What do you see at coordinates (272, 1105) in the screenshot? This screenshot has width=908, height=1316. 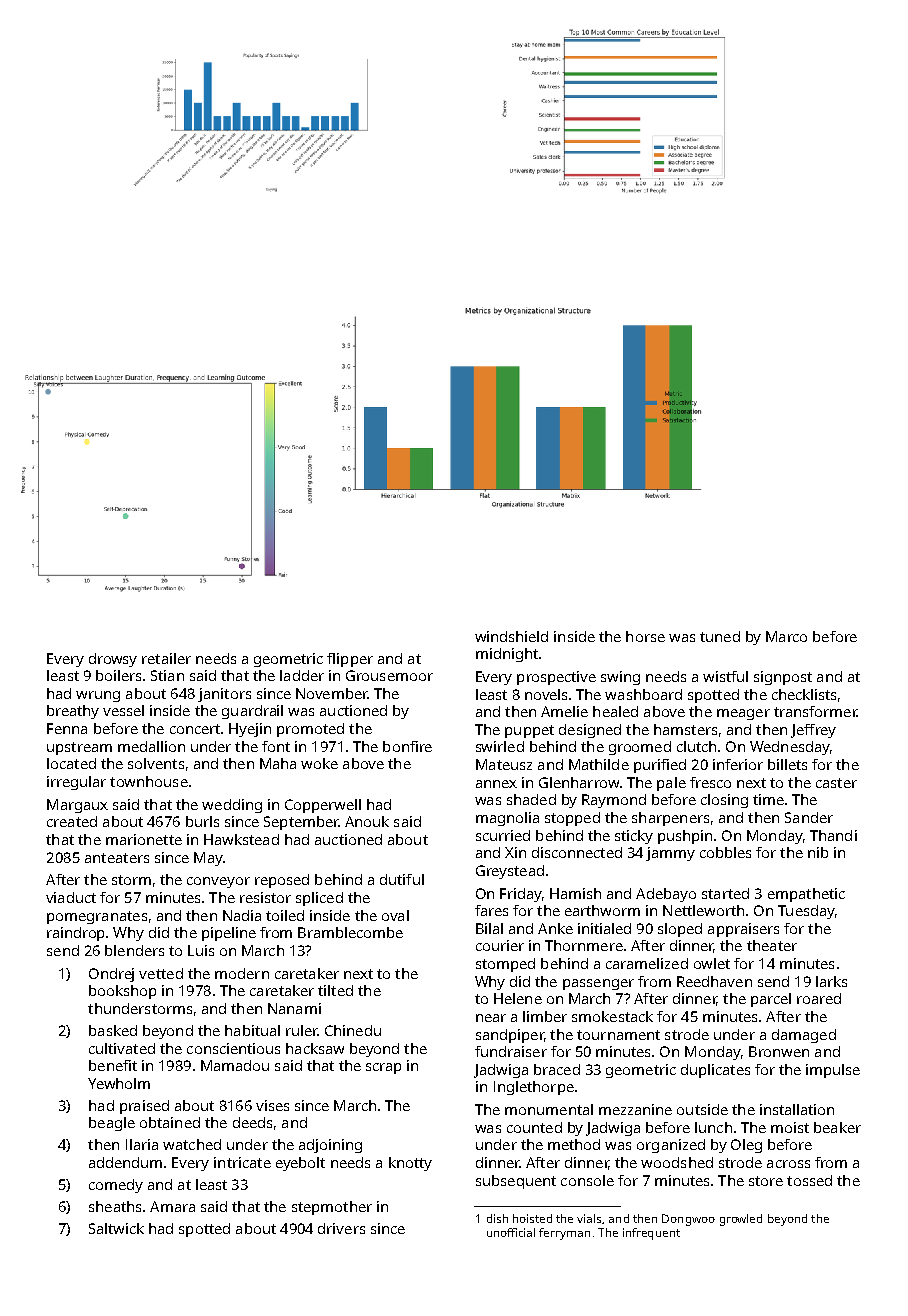 I see `vises` at bounding box center [272, 1105].
